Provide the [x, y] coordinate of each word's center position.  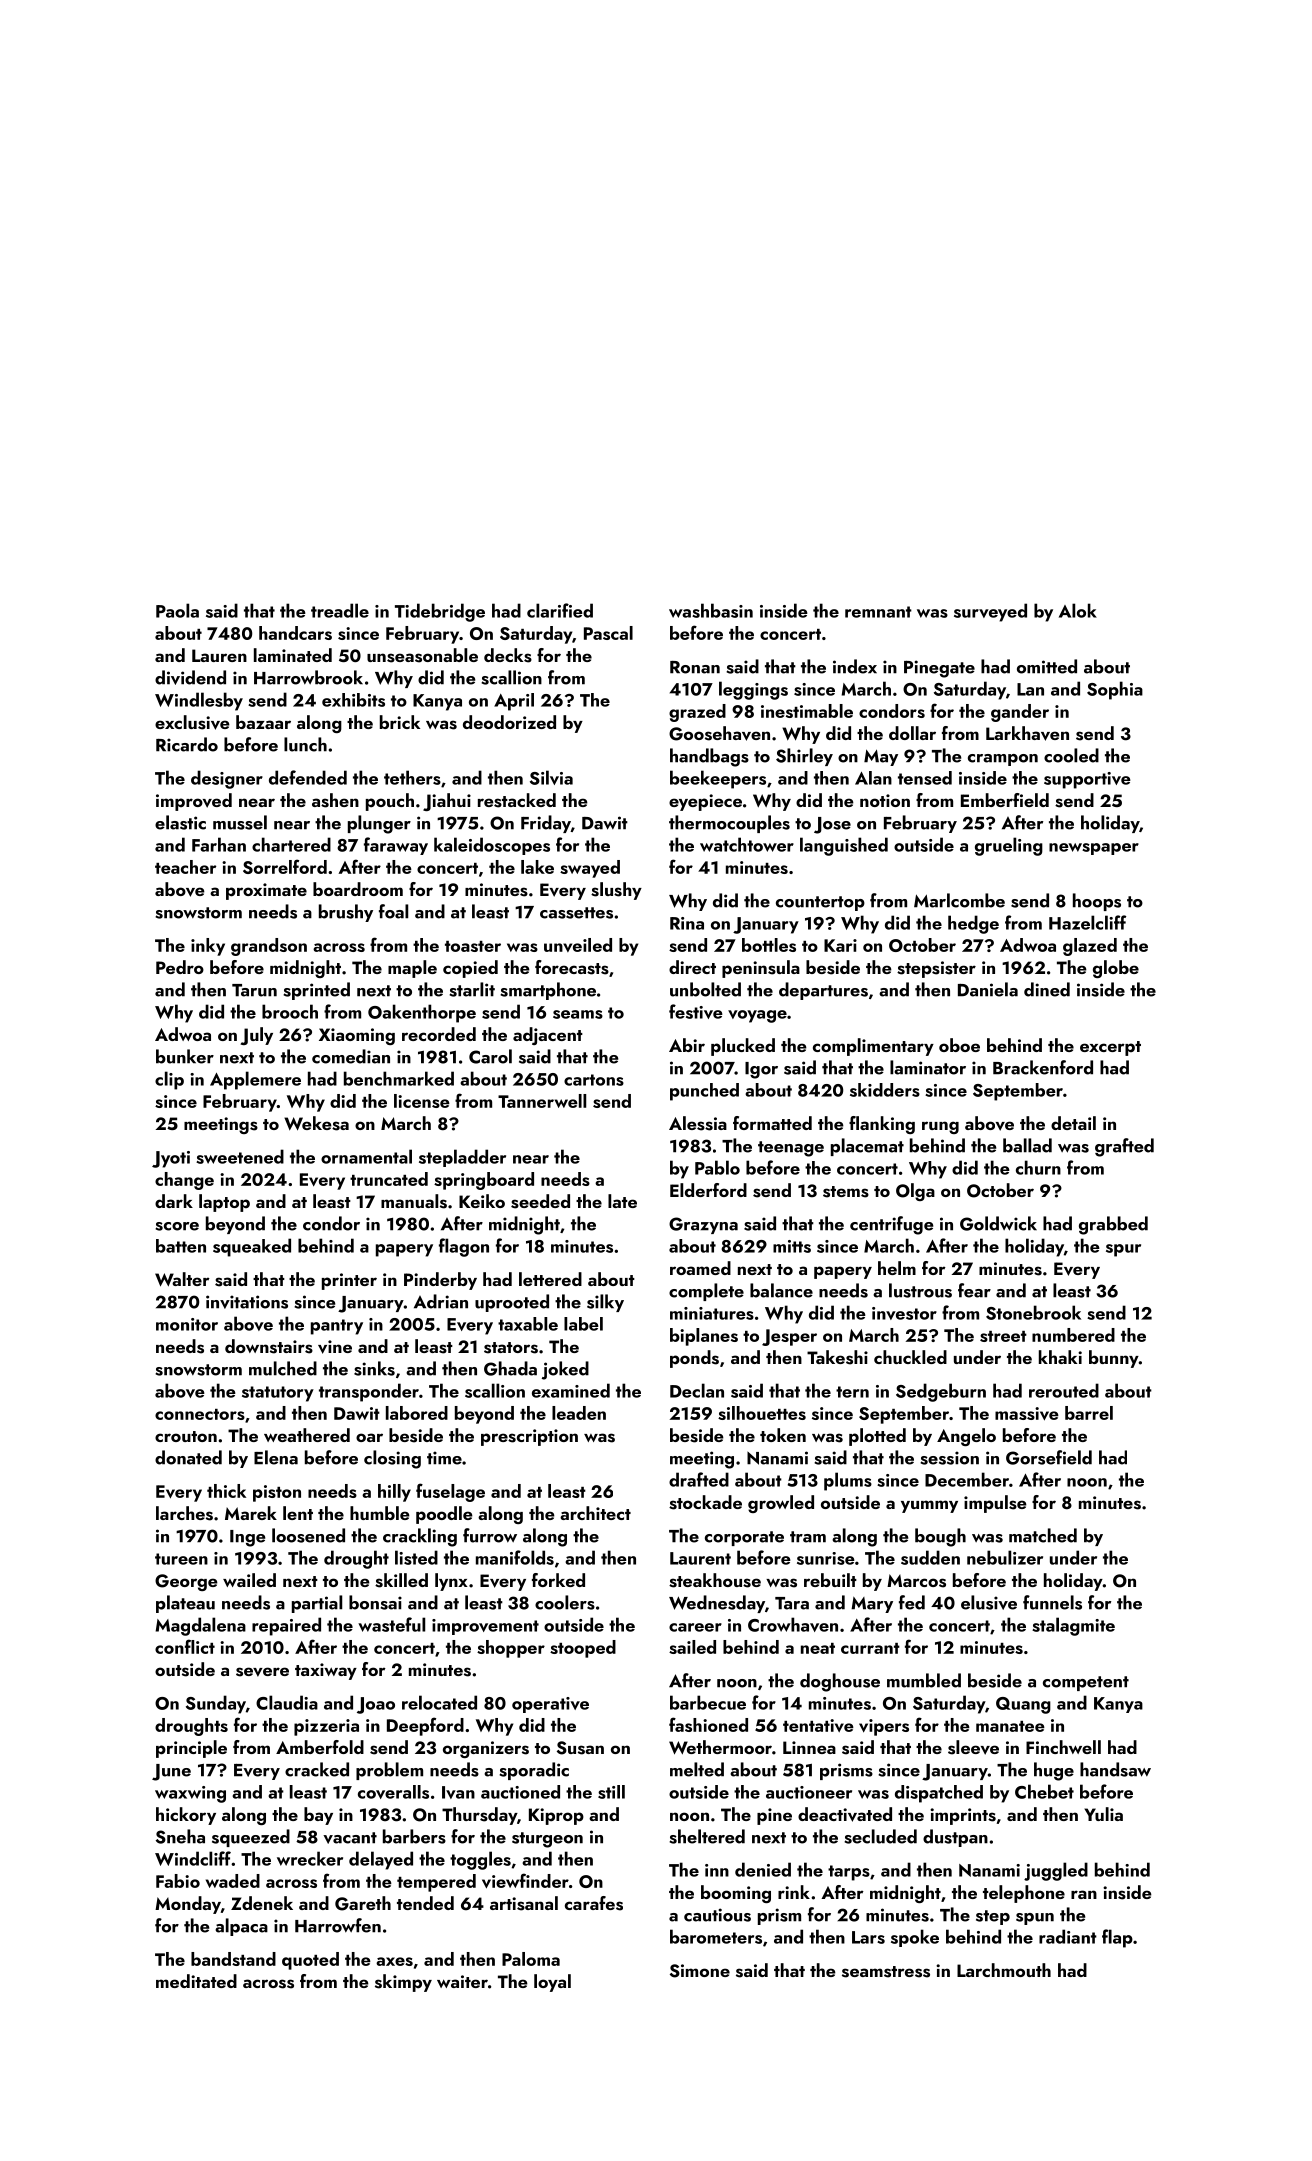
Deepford [425, 1726]
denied [763, 1869]
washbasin [711, 610]
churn [1038, 1167]
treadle [340, 610]
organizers [486, 1749]
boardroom [358, 889]
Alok [1078, 610]
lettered [550, 1279]
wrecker [310, 1858]
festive [696, 1011]
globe [1116, 969]
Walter [182, 1279]
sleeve [973, 1747]
